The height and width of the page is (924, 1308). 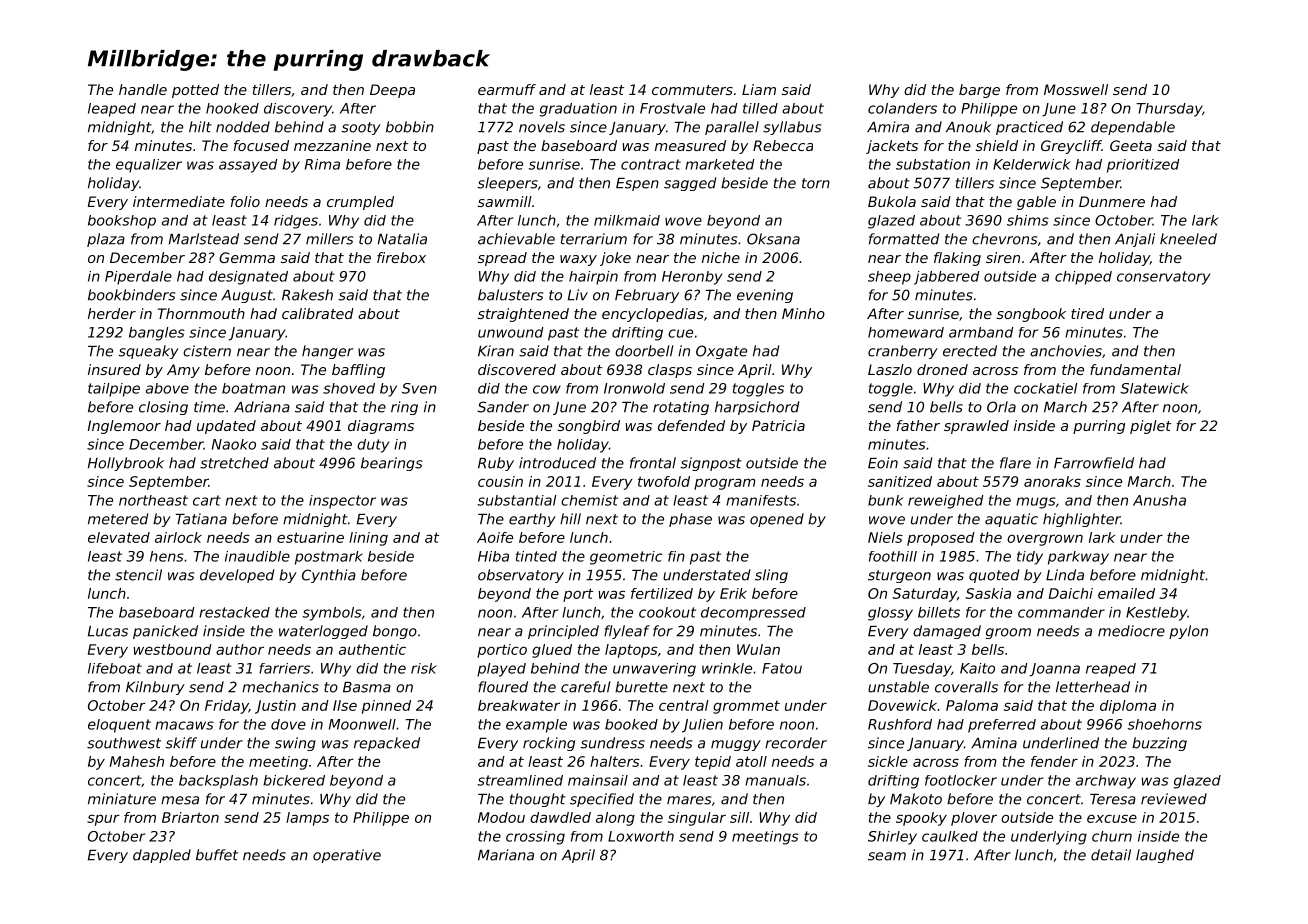 What do you see at coordinates (773, 239) in the page?
I see `Oksana` at bounding box center [773, 239].
